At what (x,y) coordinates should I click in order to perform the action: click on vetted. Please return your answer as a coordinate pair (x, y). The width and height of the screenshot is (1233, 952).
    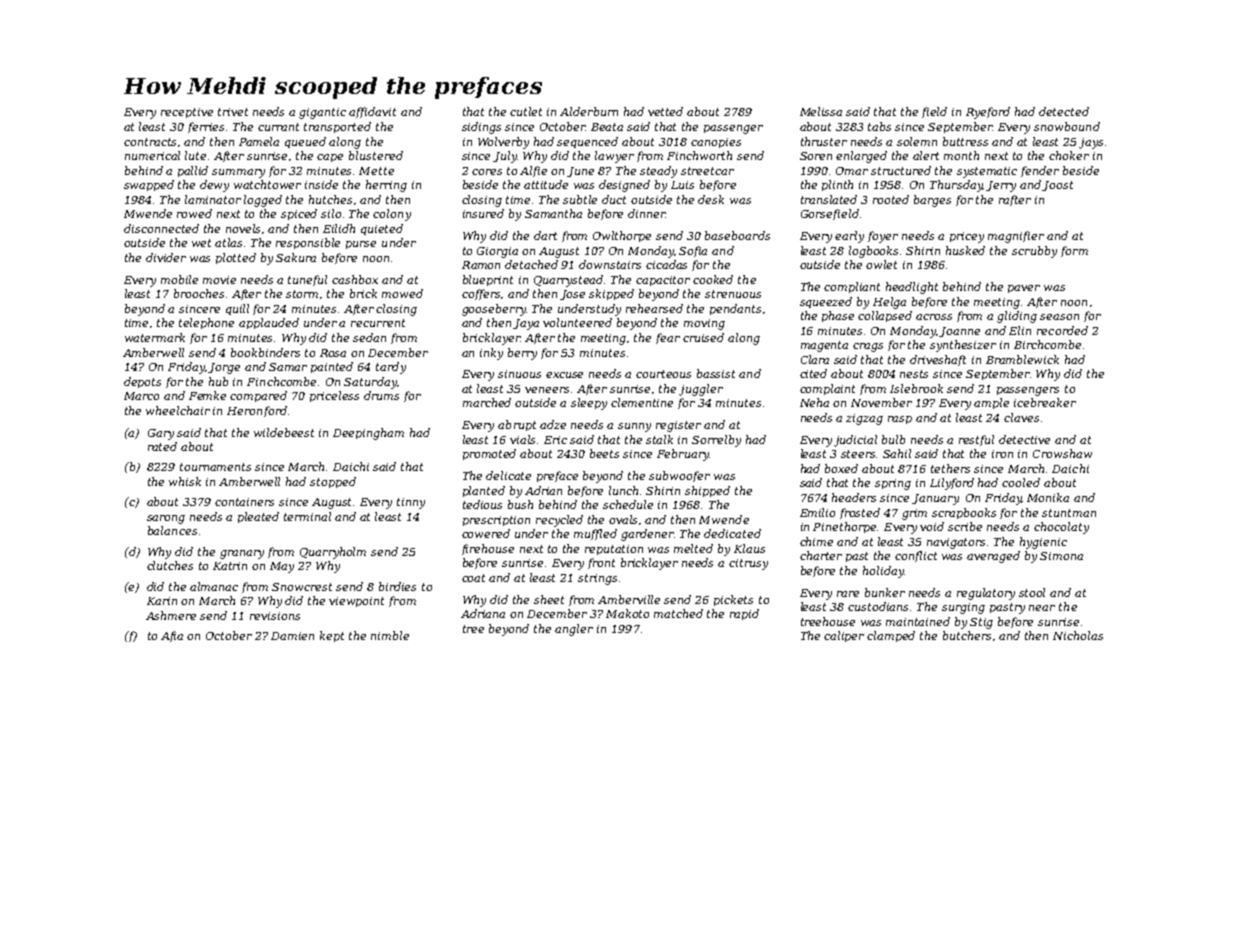
    Looking at the image, I should click on (665, 111).
